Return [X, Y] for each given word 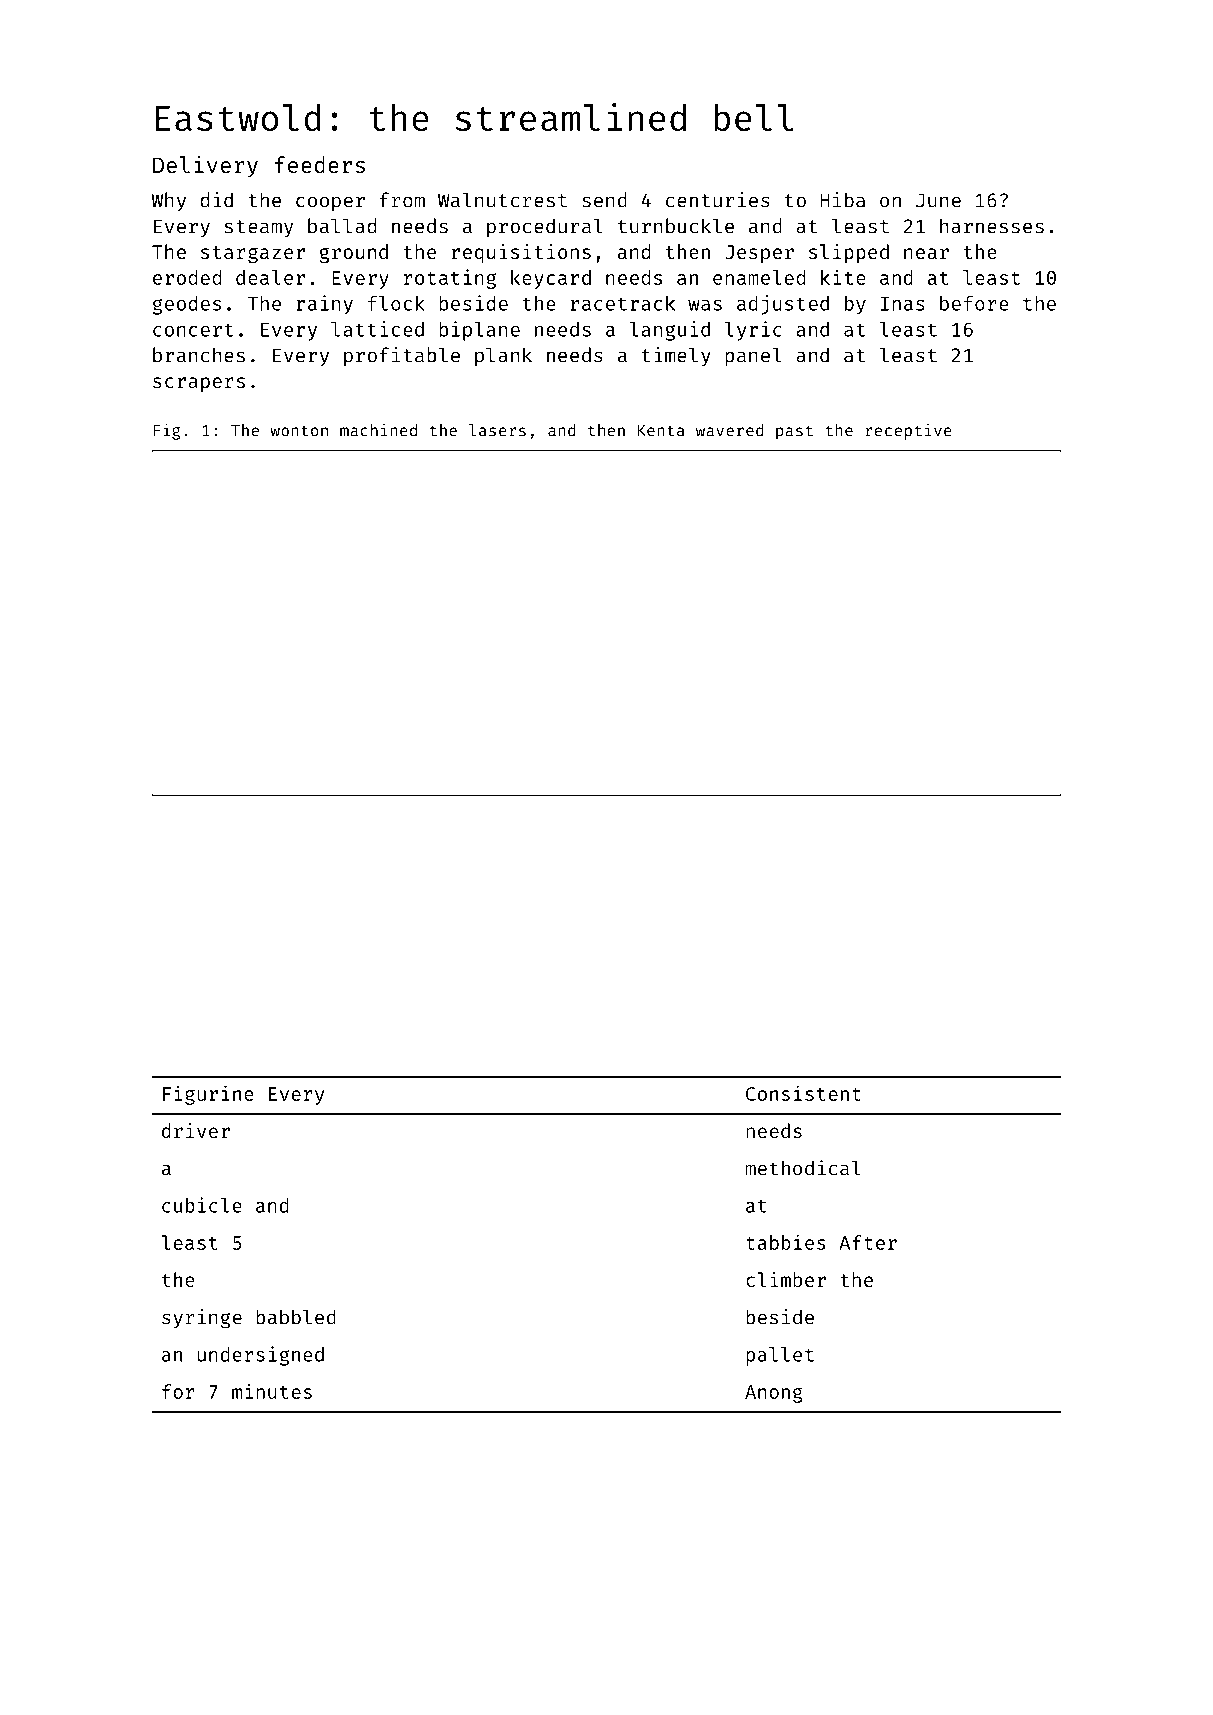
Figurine [208, 1095]
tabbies [786, 1242]
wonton [299, 431]
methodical [803, 1168]
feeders [320, 164]
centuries [718, 200]
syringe [202, 1319]
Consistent [803, 1093]
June [938, 200]
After [868, 1242]
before [974, 303]
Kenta [661, 431]
